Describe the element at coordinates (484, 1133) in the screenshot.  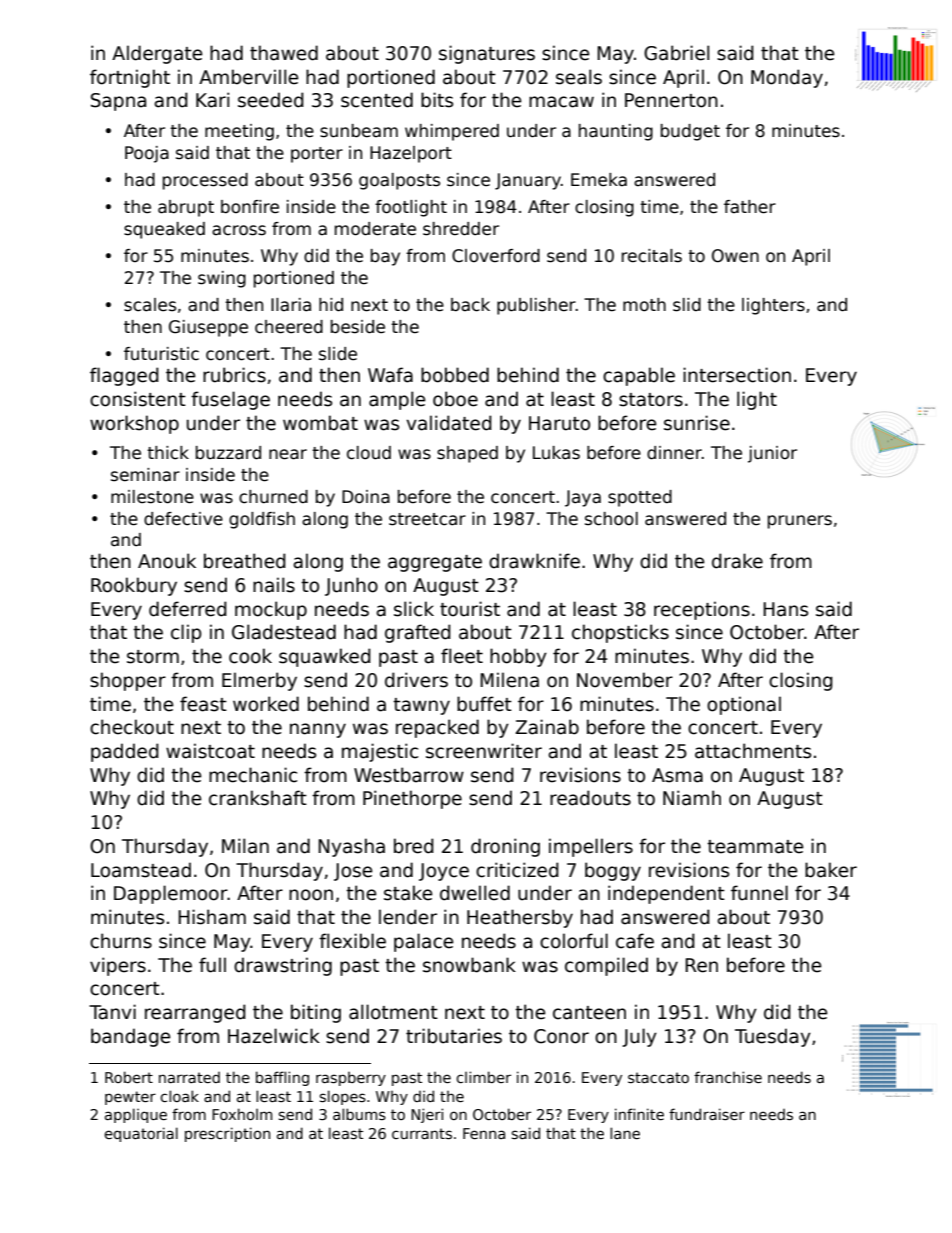
I see `Fenna` at that location.
